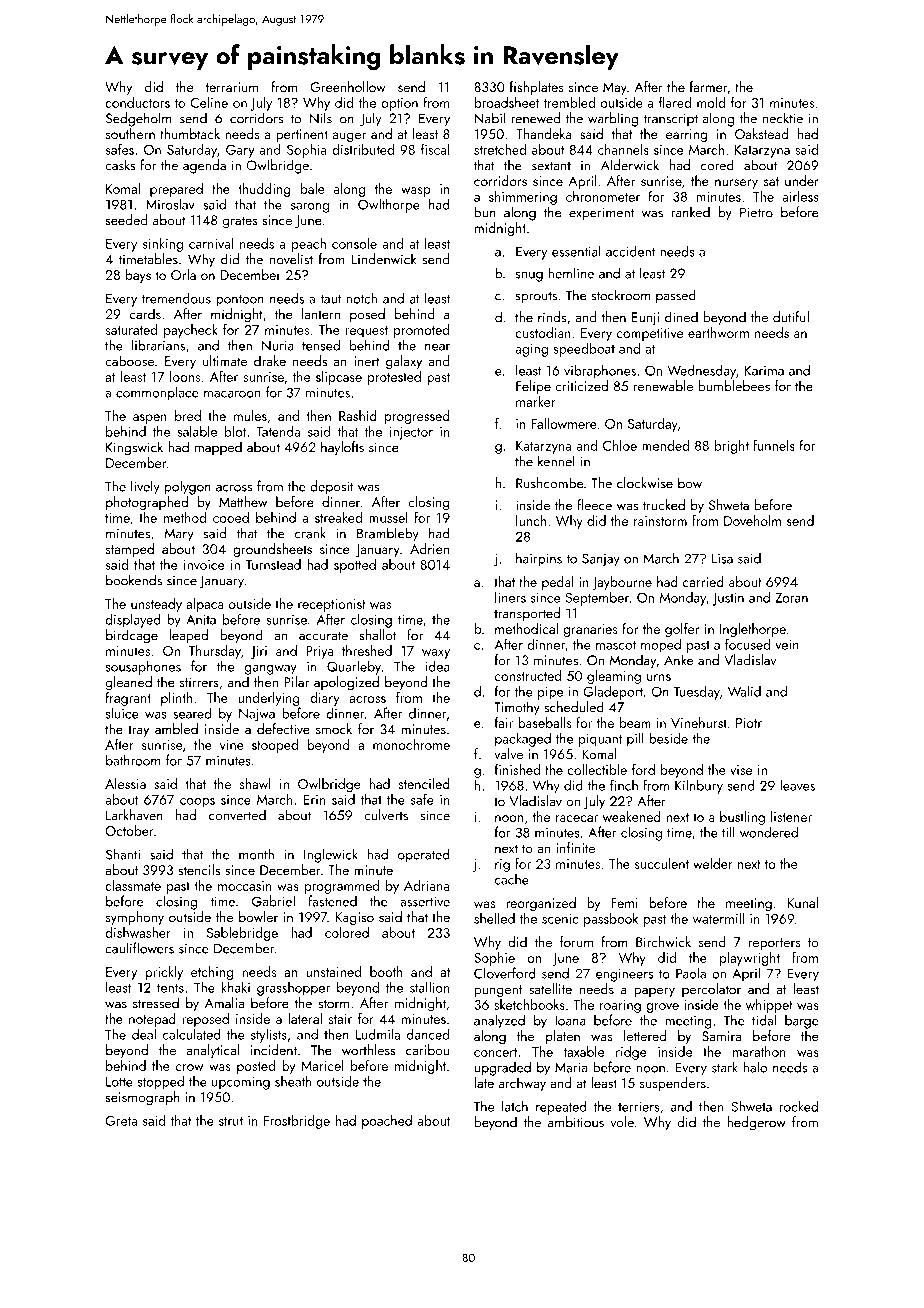 This page has height=1308, width=924. What do you see at coordinates (163, 245) in the page?
I see `sinking` at bounding box center [163, 245].
